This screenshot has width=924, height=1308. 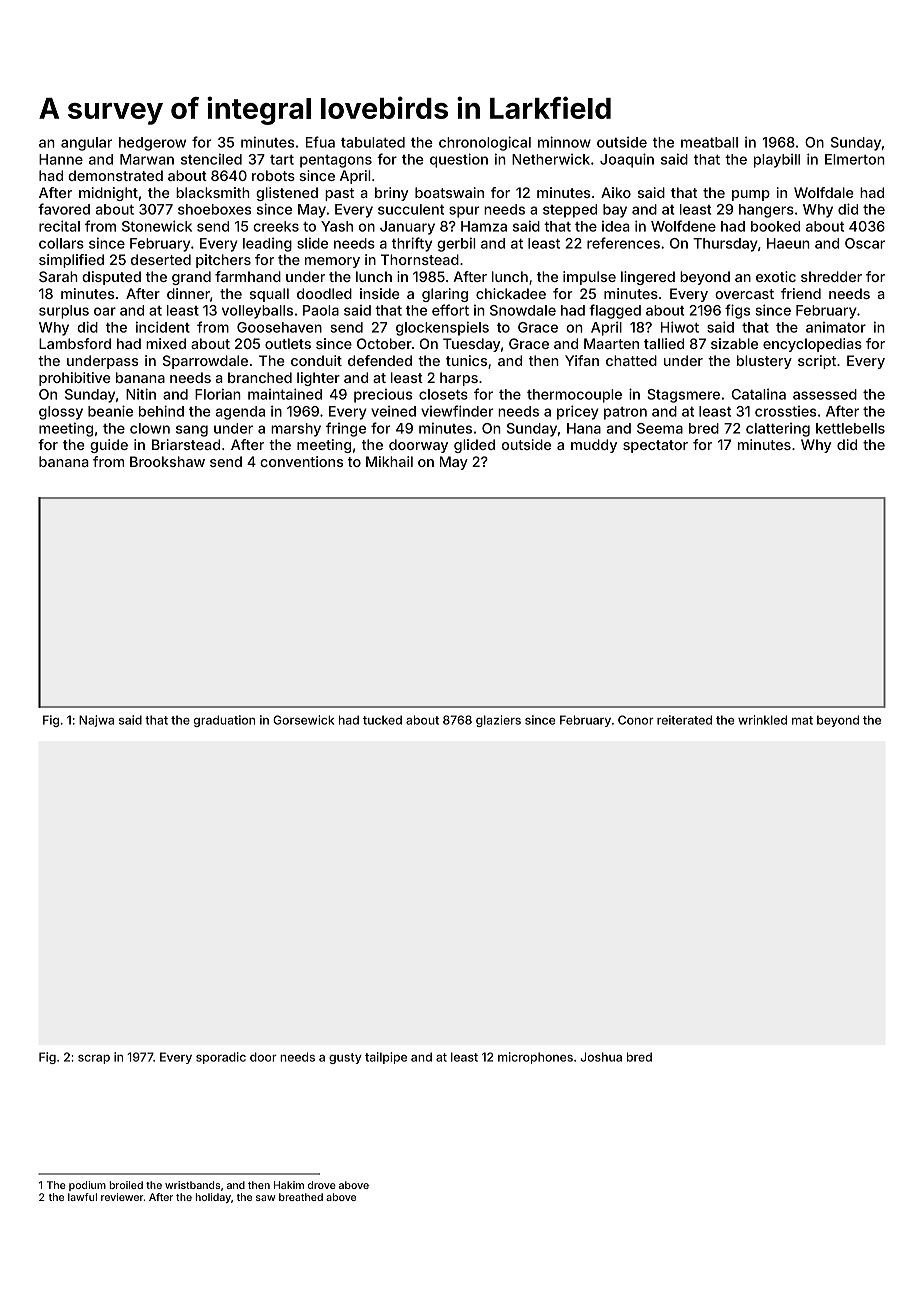 What do you see at coordinates (684, 720) in the screenshot?
I see `reiterated` at bounding box center [684, 720].
